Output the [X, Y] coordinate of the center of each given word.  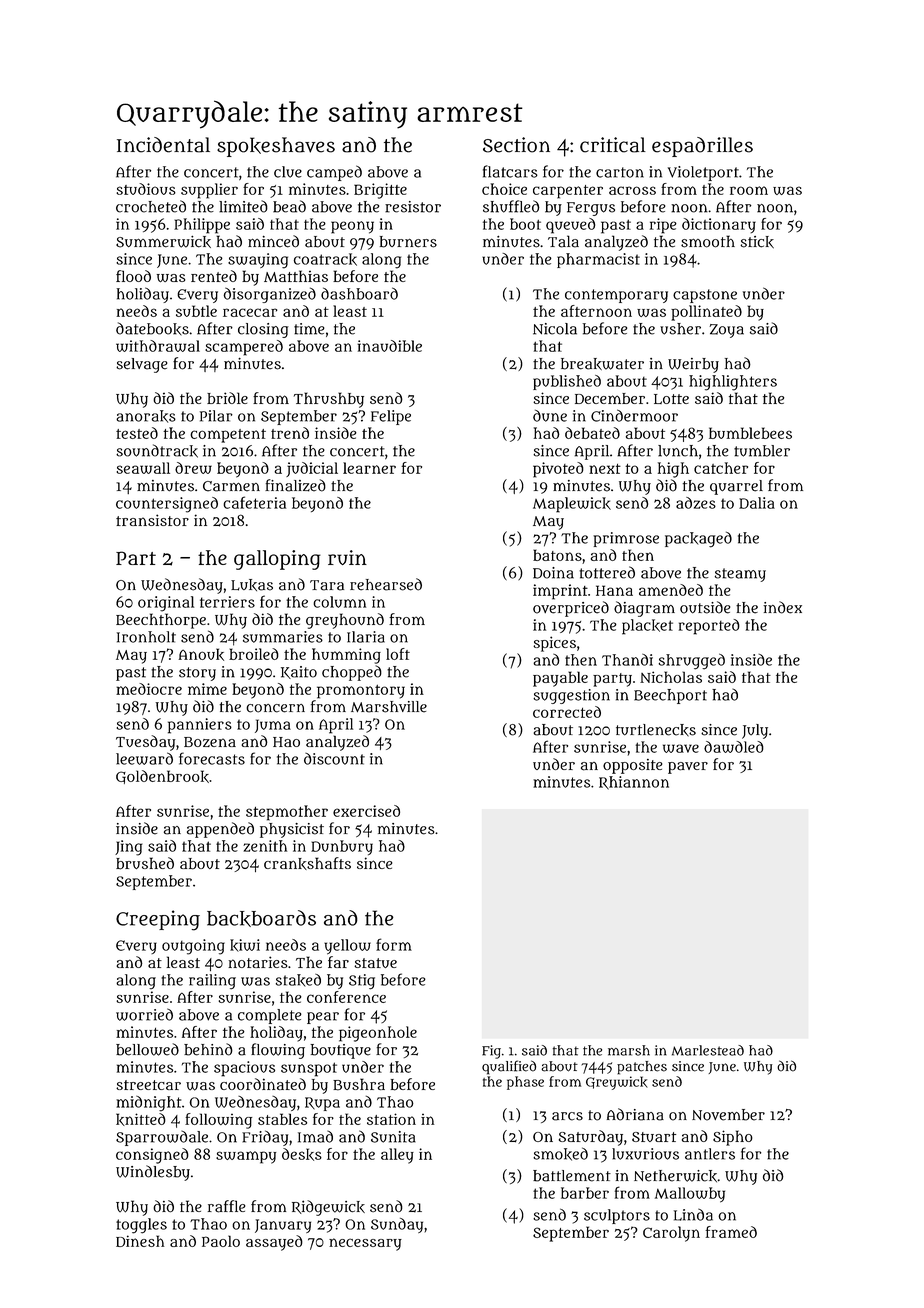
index [782, 607]
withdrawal [158, 346]
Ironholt [146, 637]
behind [208, 1049]
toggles [141, 1226]
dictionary [719, 225]
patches [642, 1068]
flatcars [510, 171]
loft [398, 654]
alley [397, 1156]
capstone [705, 296]
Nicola [555, 329]
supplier [209, 191]
